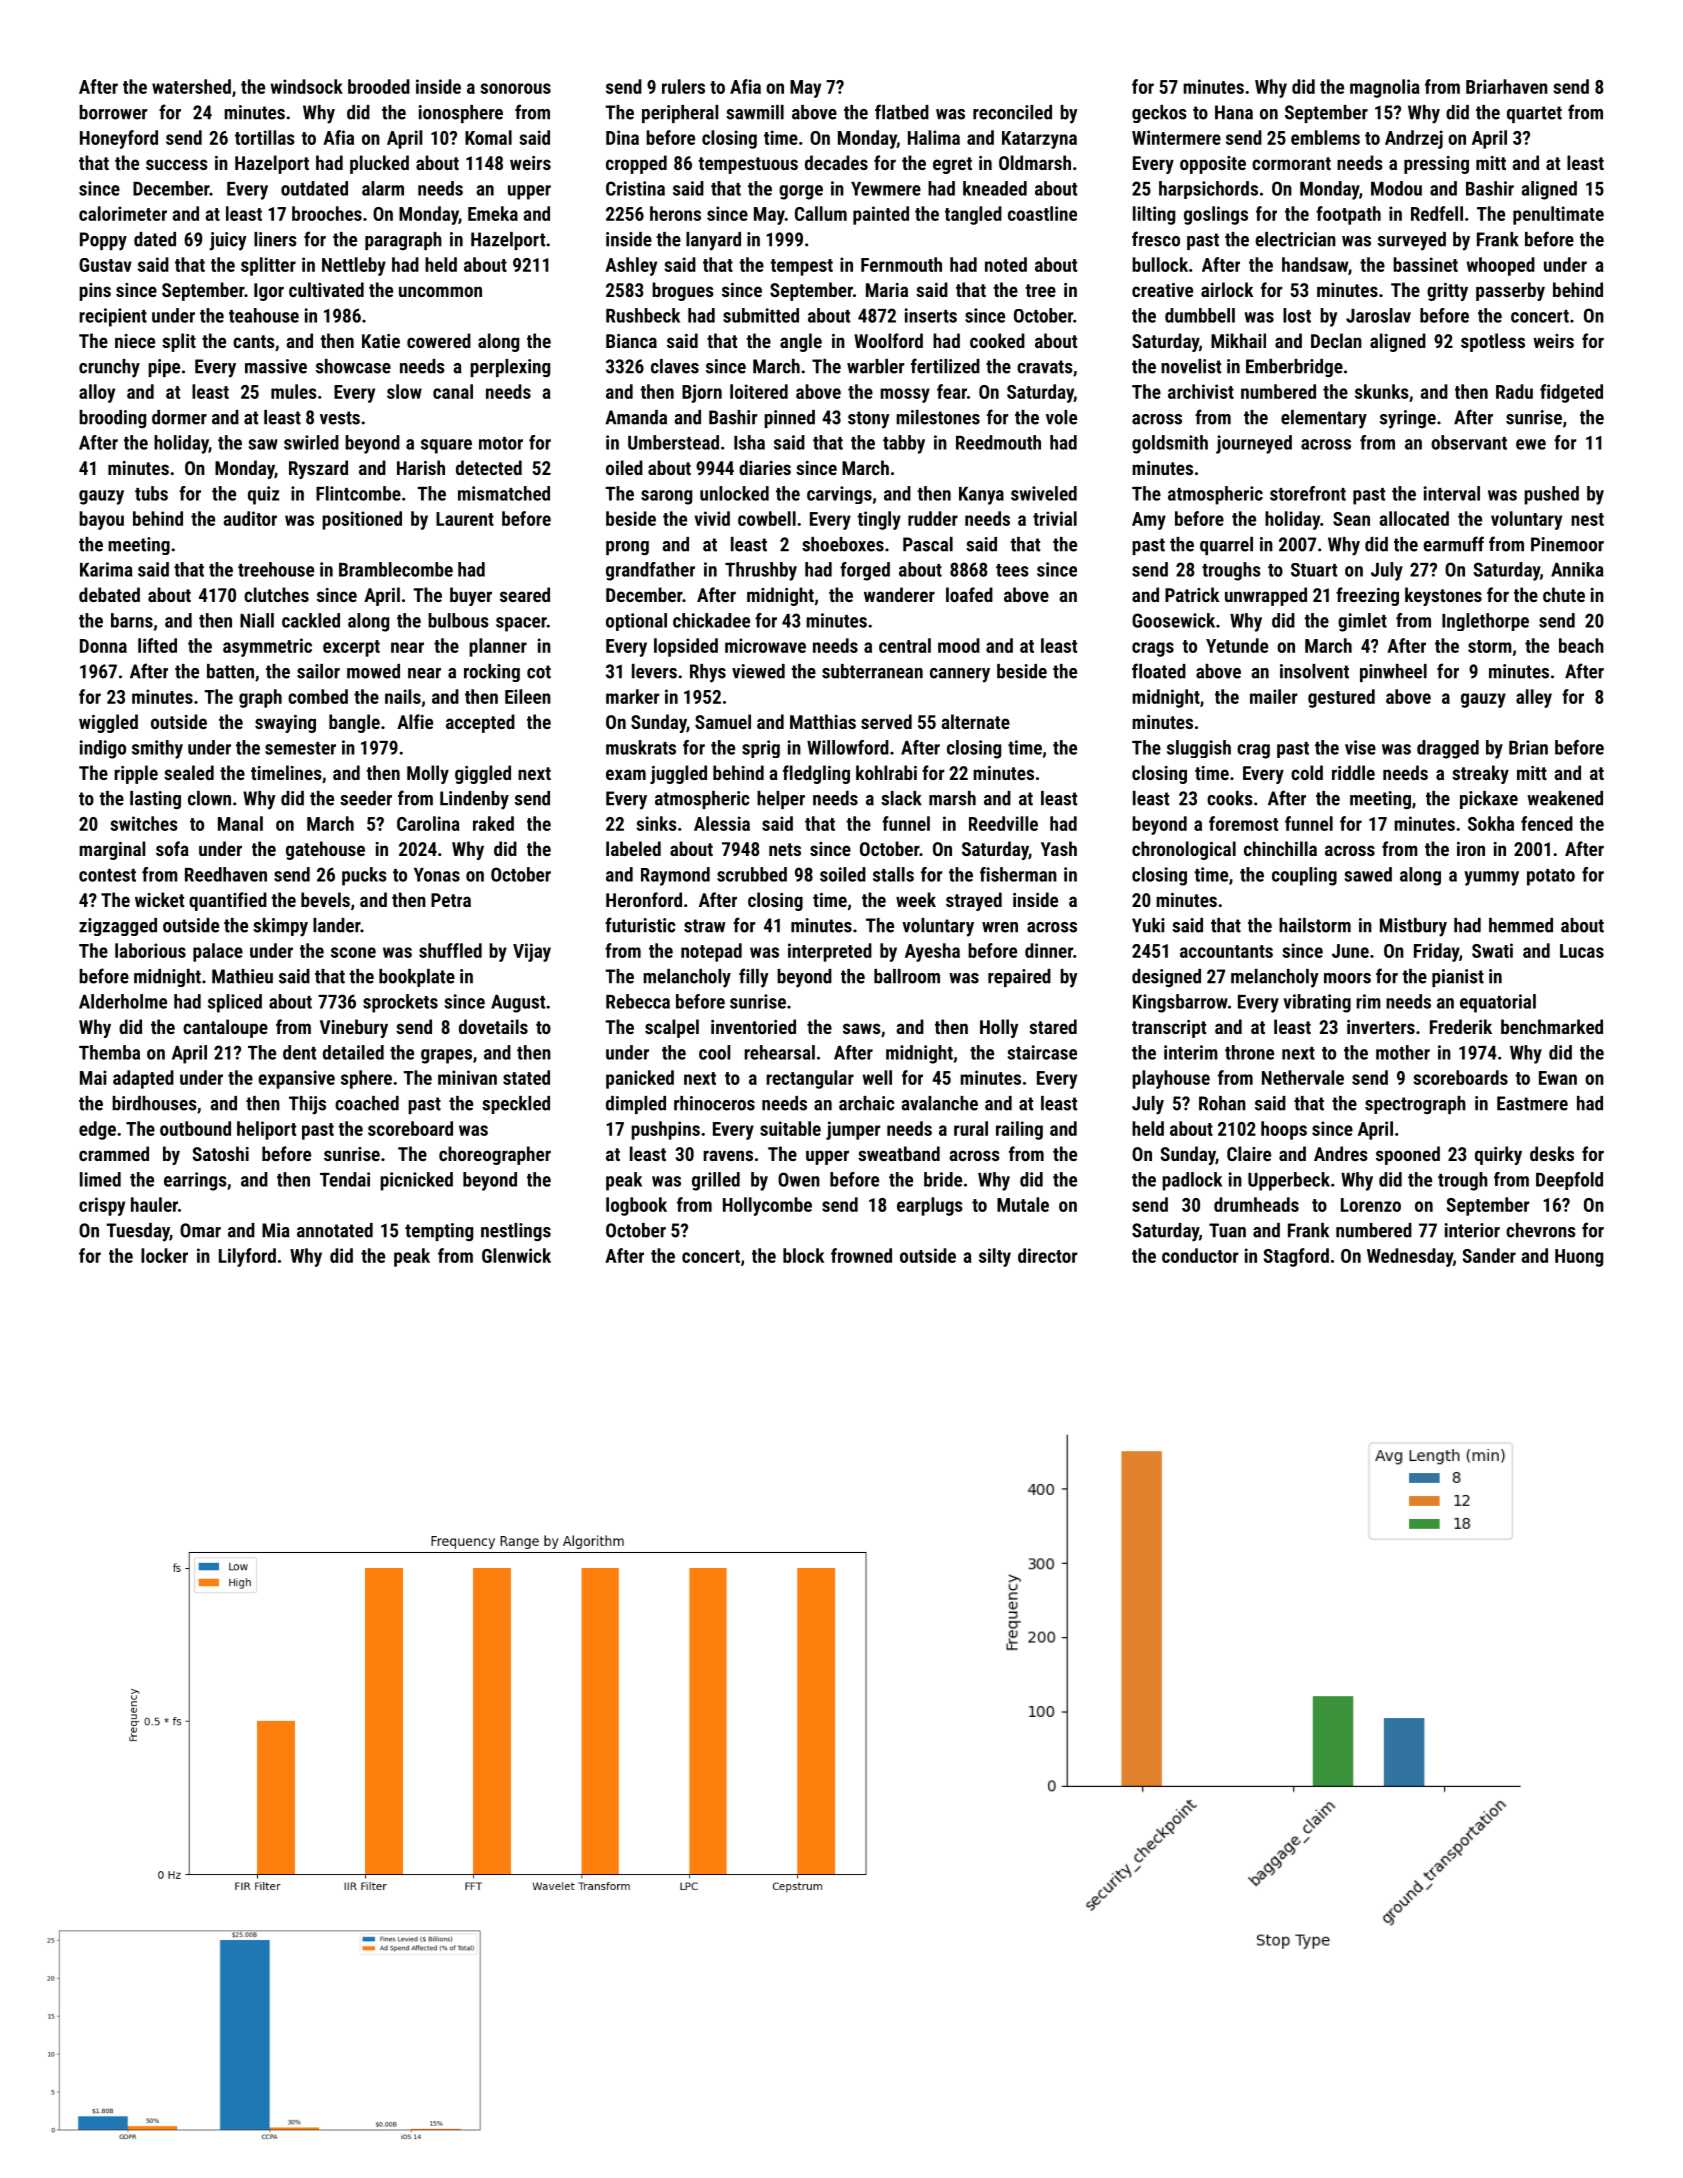  I want to click on lost, so click(1297, 315).
